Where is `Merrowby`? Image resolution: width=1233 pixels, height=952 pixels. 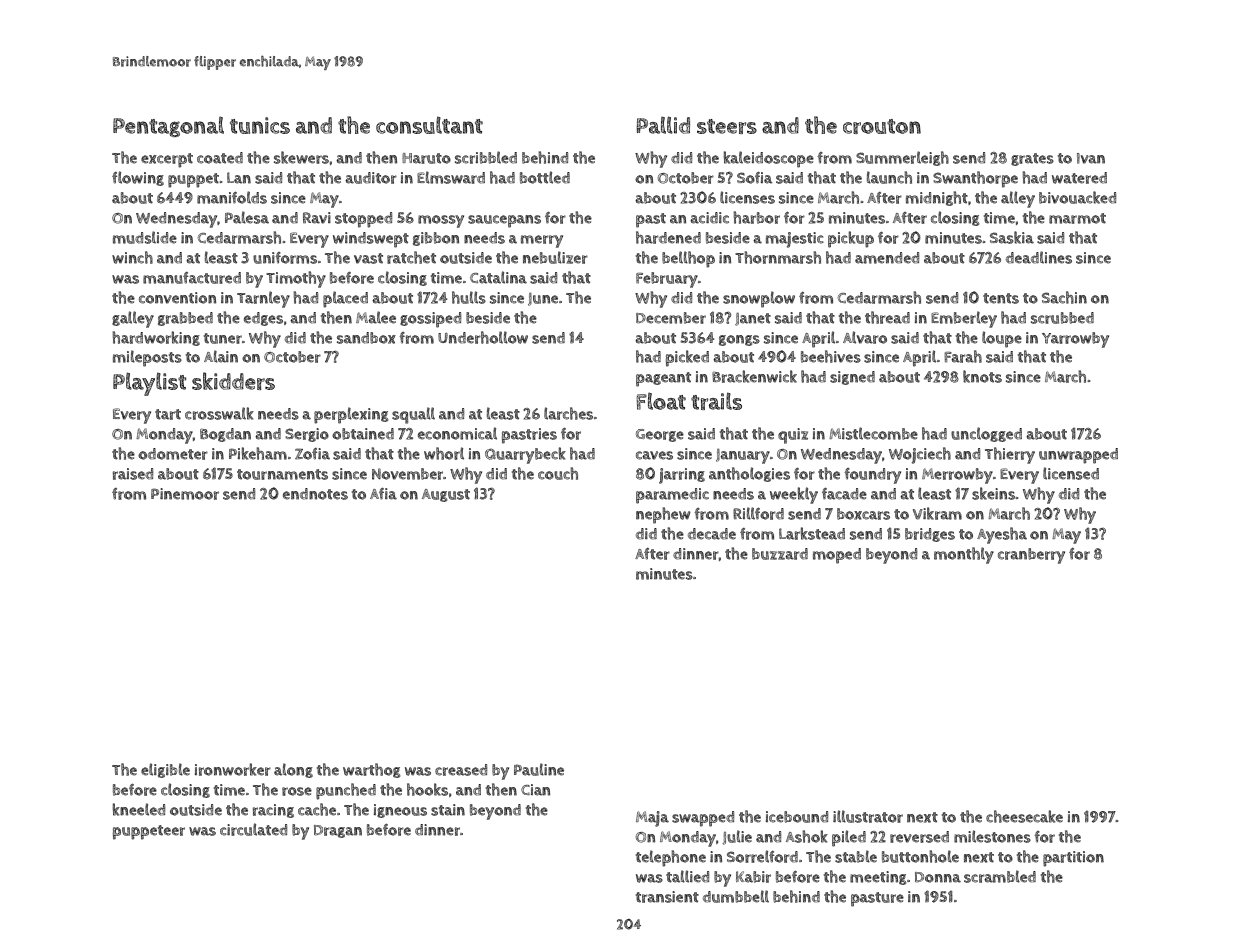
Merrowby is located at coordinates (957, 476).
